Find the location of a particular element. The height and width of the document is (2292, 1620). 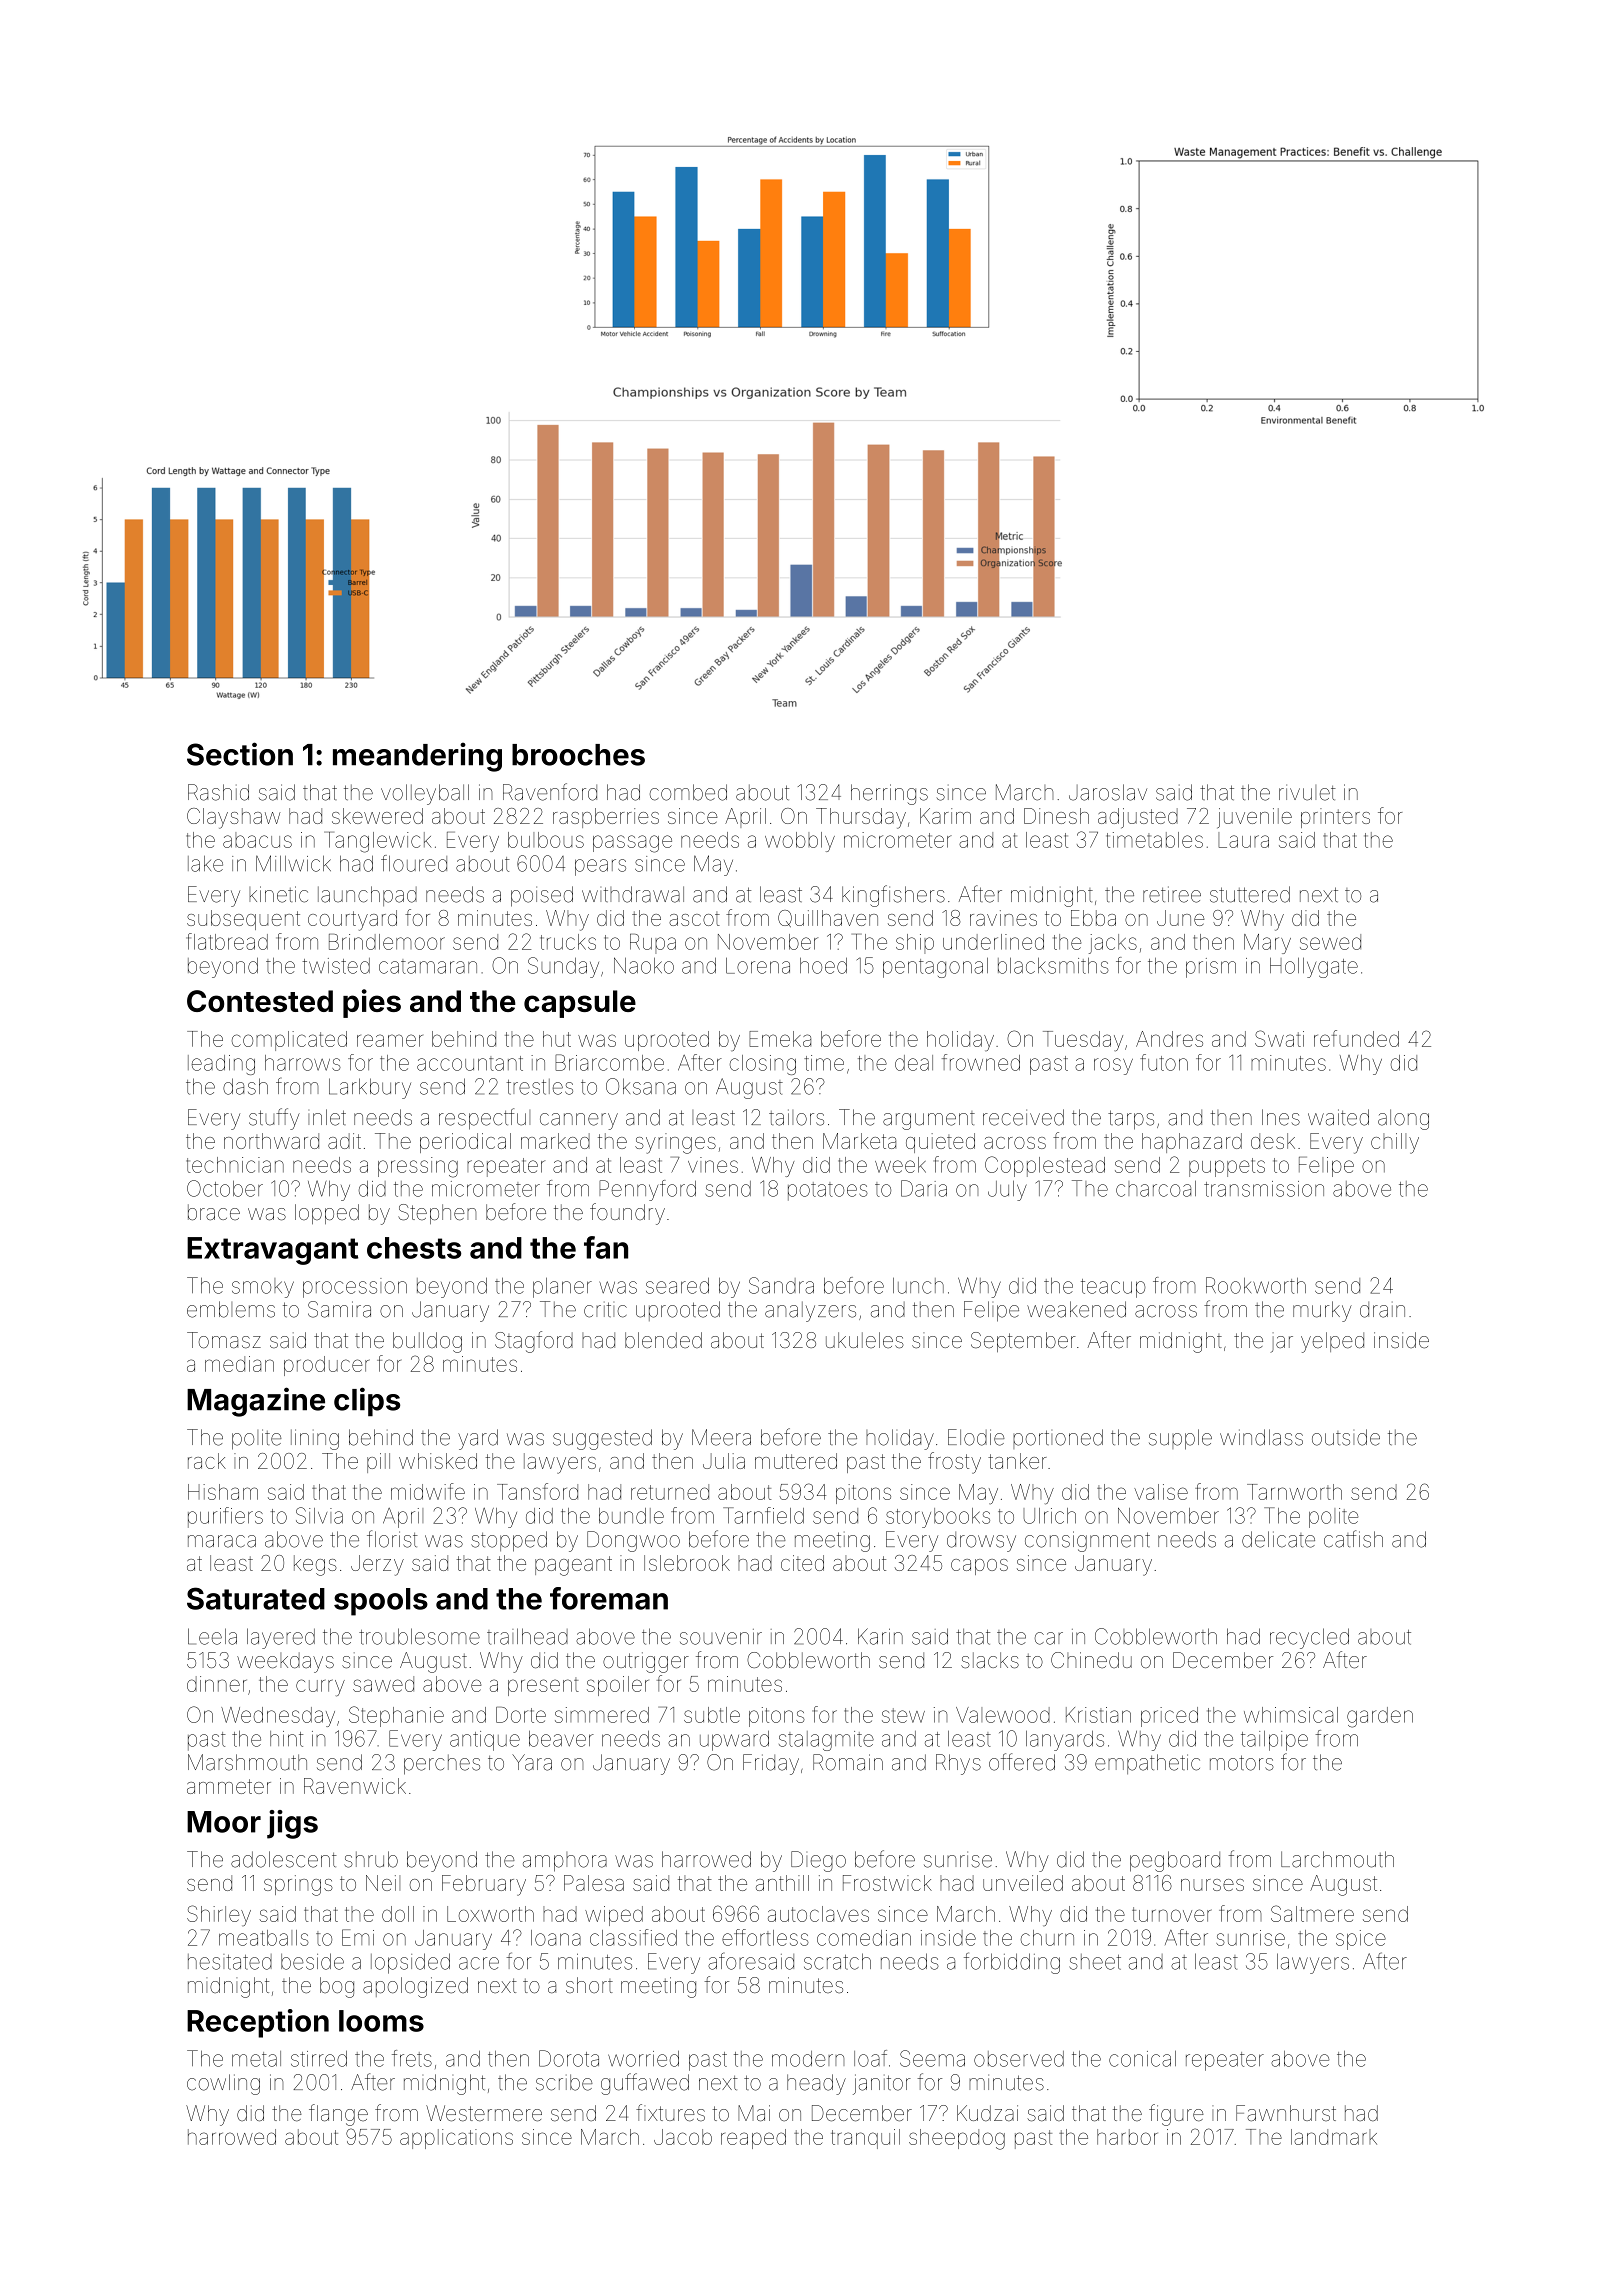

Tansford is located at coordinates (537, 1491).
